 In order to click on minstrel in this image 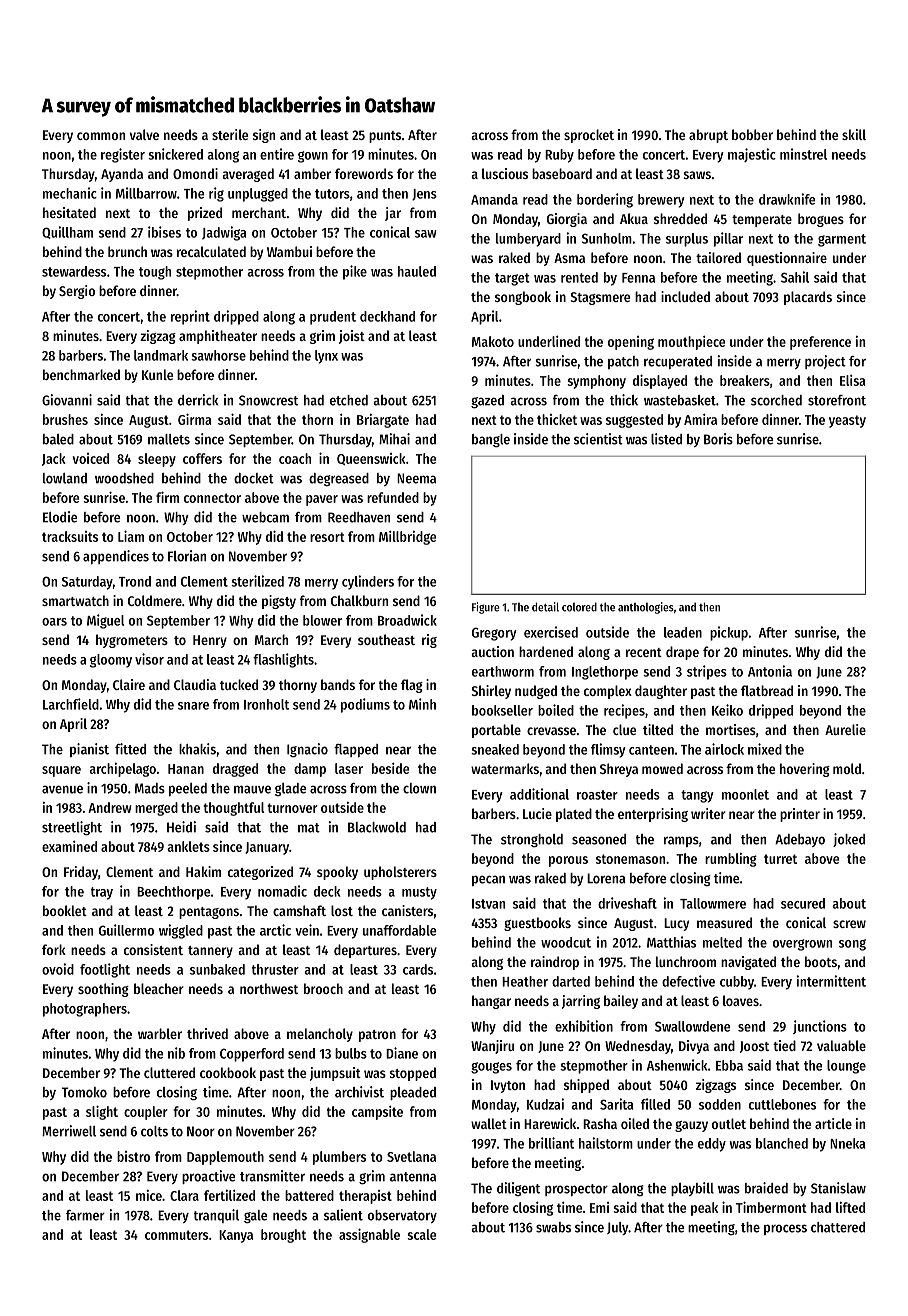, I will do `click(803, 154)`.
